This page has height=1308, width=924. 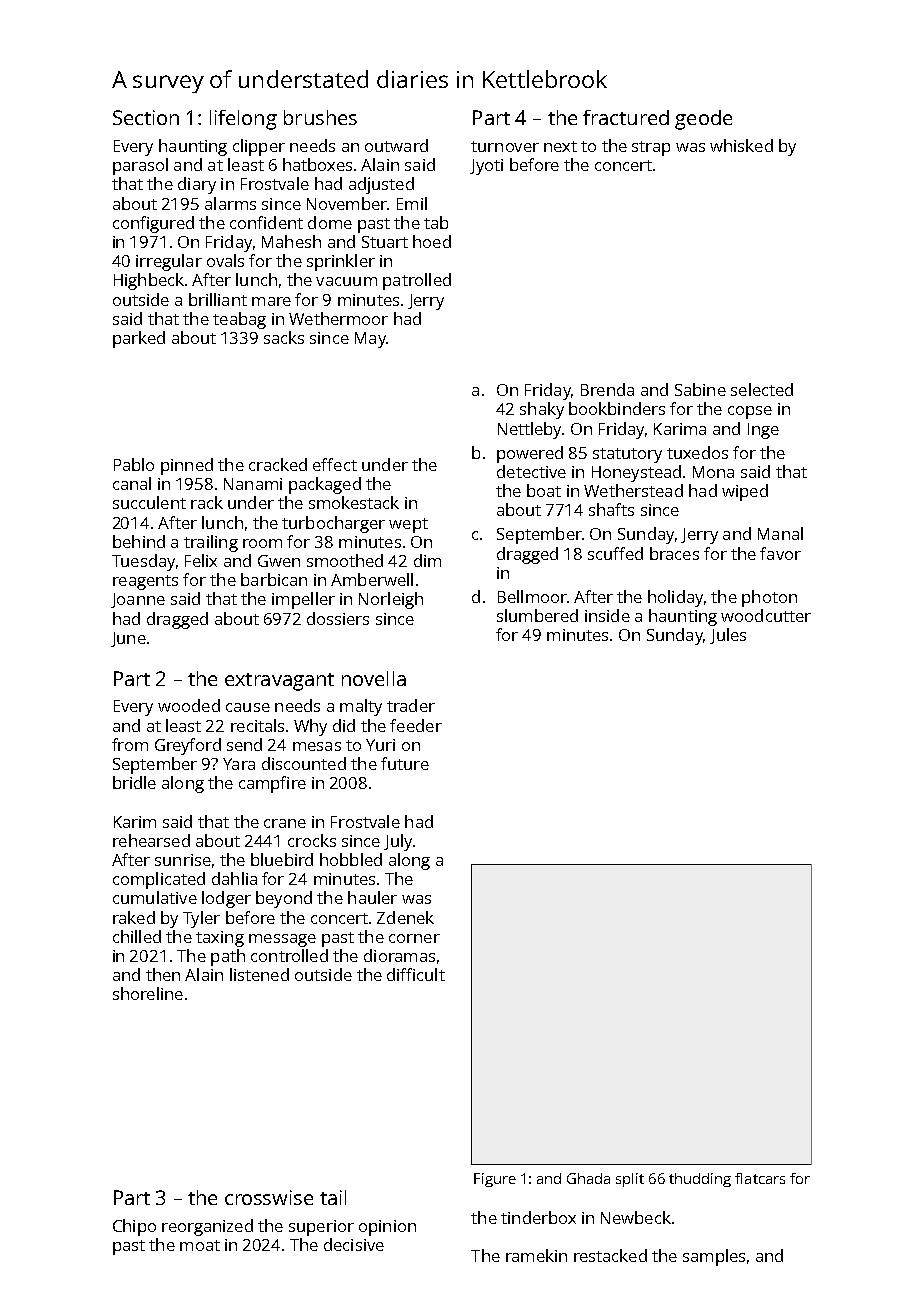 What do you see at coordinates (700, 1180) in the page?
I see `thudding` at bounding box center [700, 1180].
